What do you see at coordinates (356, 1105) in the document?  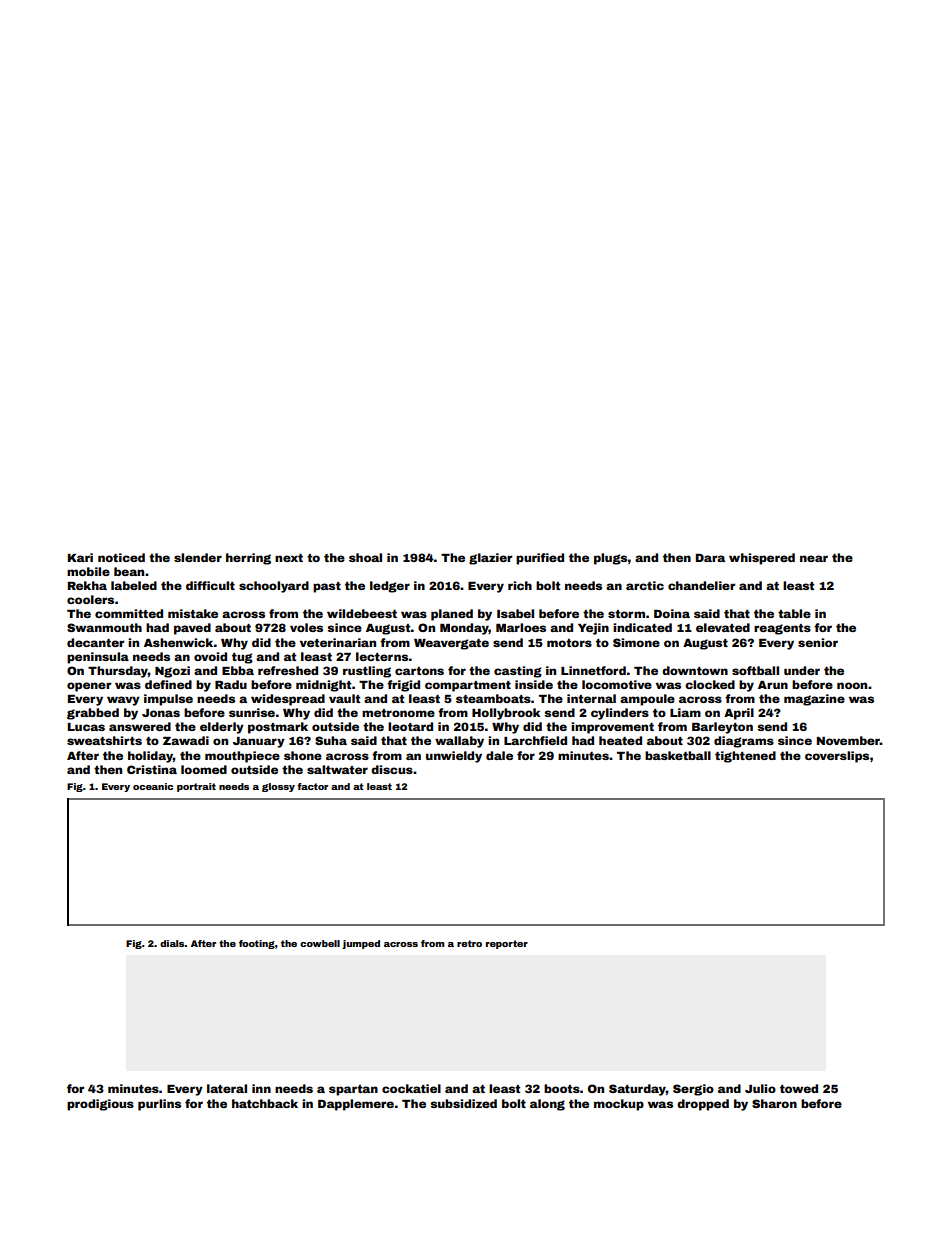 I see `Dapplemere` at bounding box center [356, 1105].
